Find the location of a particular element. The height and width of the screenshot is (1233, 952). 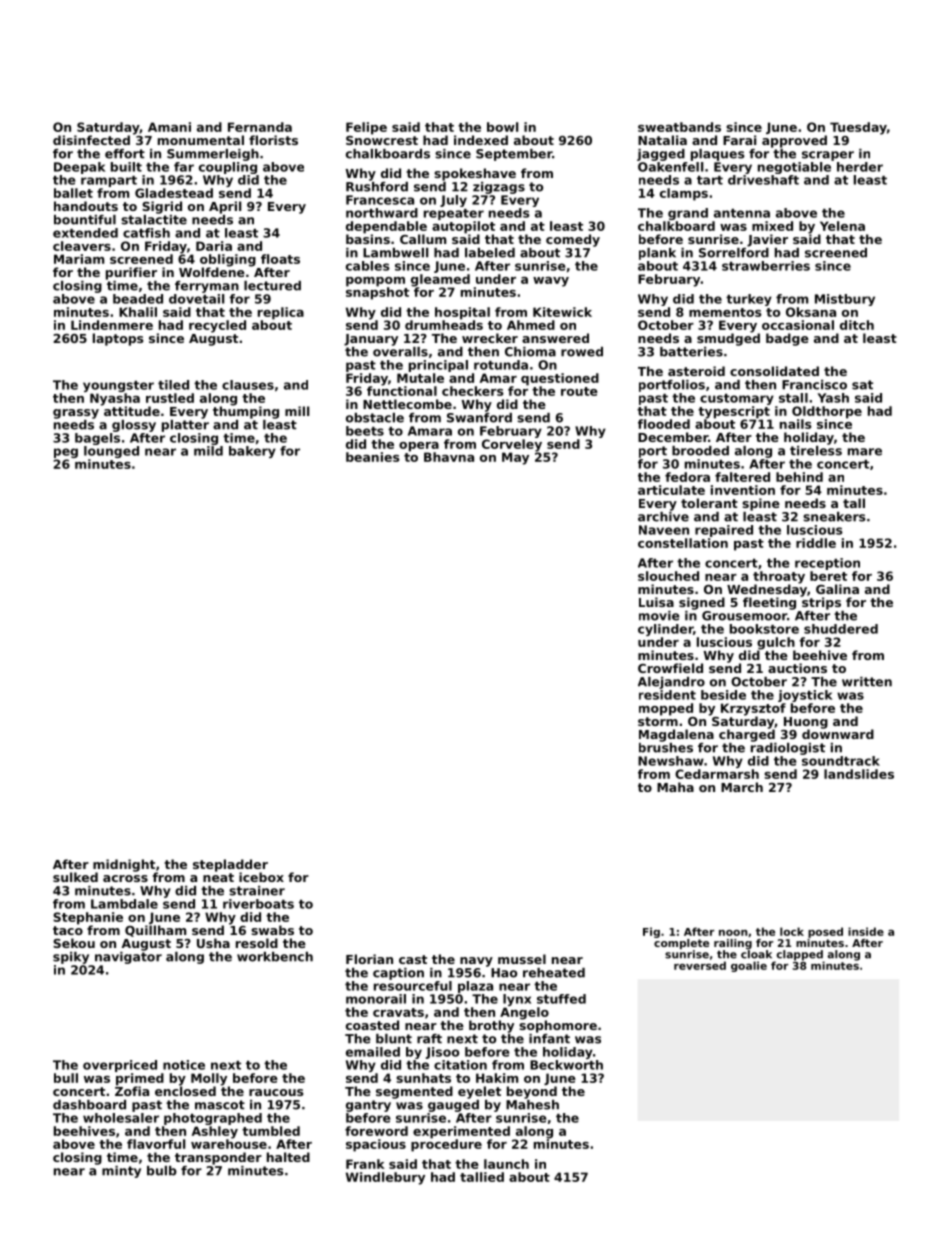

bakery is located at coordinates (252, 452).
